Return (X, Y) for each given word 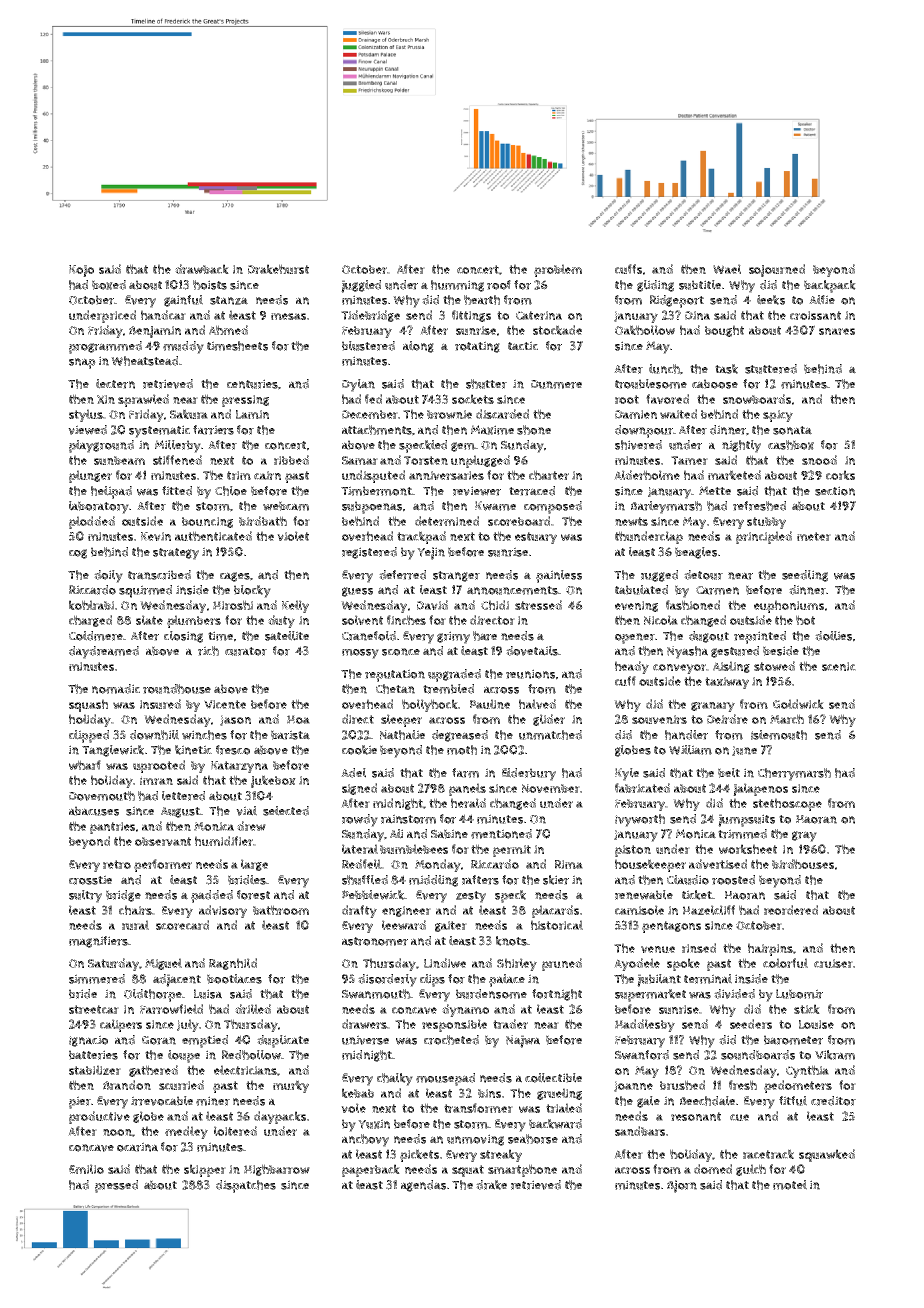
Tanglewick (113, 751)
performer (163, 865)
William (690, 750)
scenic (839, 666)
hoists (210, 285)
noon (117, 1132)
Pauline (490, 704)
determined (447, 521)
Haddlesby (645, 1025)
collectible (553, 1078)
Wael (727, 269)
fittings (471, 316)
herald (468, 803)
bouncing (207, 522)
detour (703, 575)
